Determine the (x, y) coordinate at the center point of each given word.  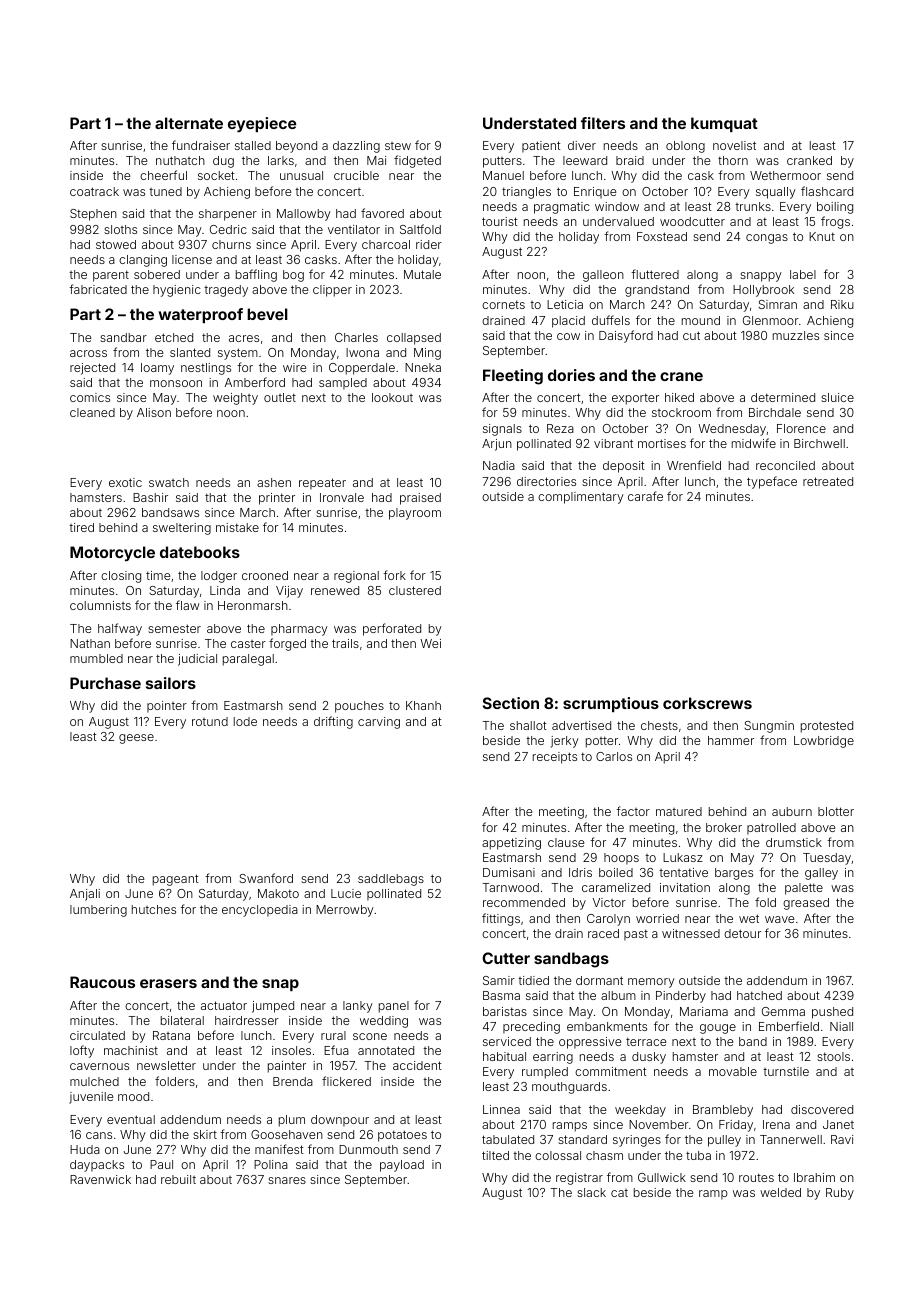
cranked (809, 160)
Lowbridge (824, 742)
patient (541, 147)
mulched (94, 1081)
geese (136, 739)
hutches (154, 909)
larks (281, 160)
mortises (662, 443)
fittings (501, 919)
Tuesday (827, 859)
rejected (92, 369)
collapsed (414, 339)
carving (379, 723)
